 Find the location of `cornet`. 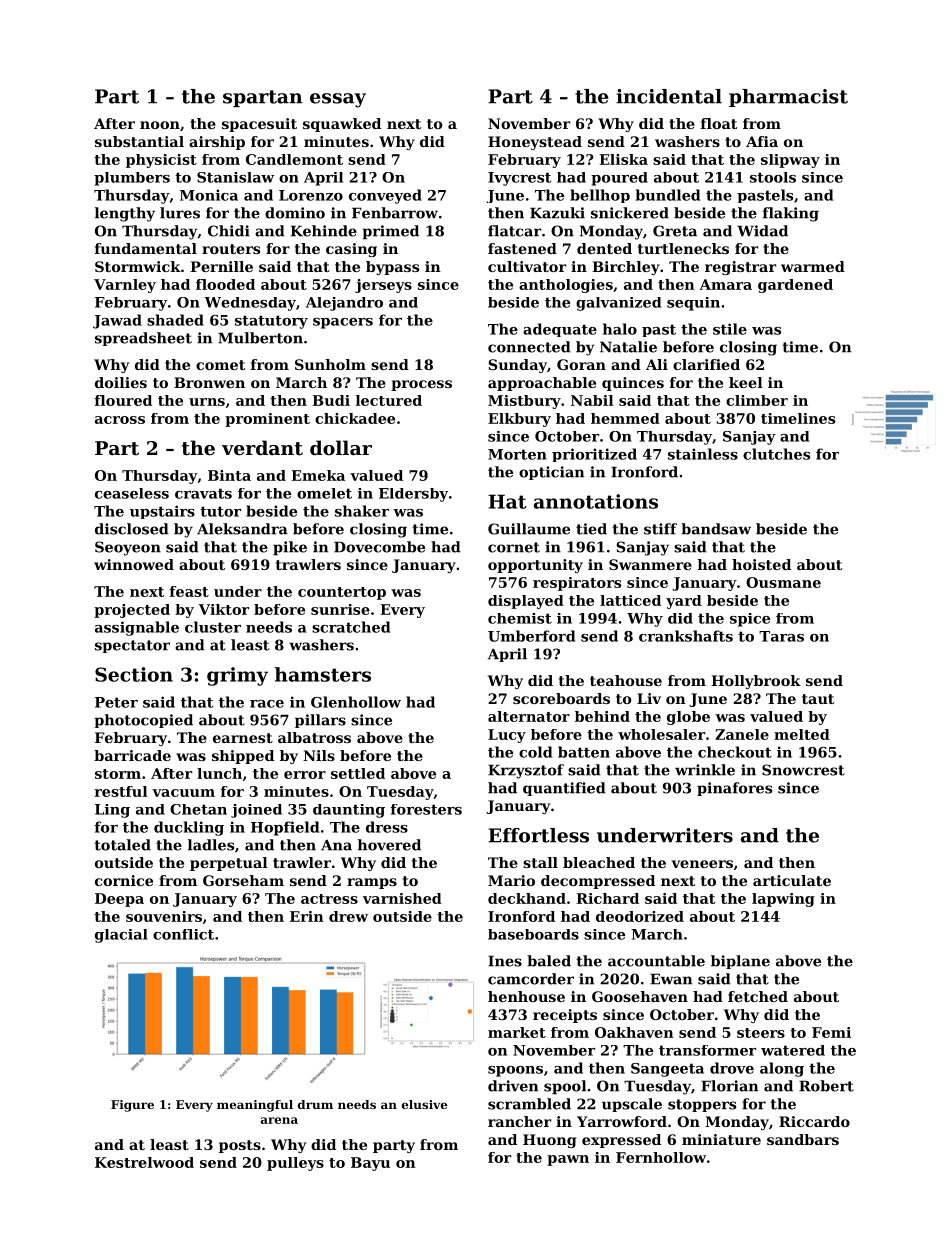

cornet is located at coordinates (514, 547).
